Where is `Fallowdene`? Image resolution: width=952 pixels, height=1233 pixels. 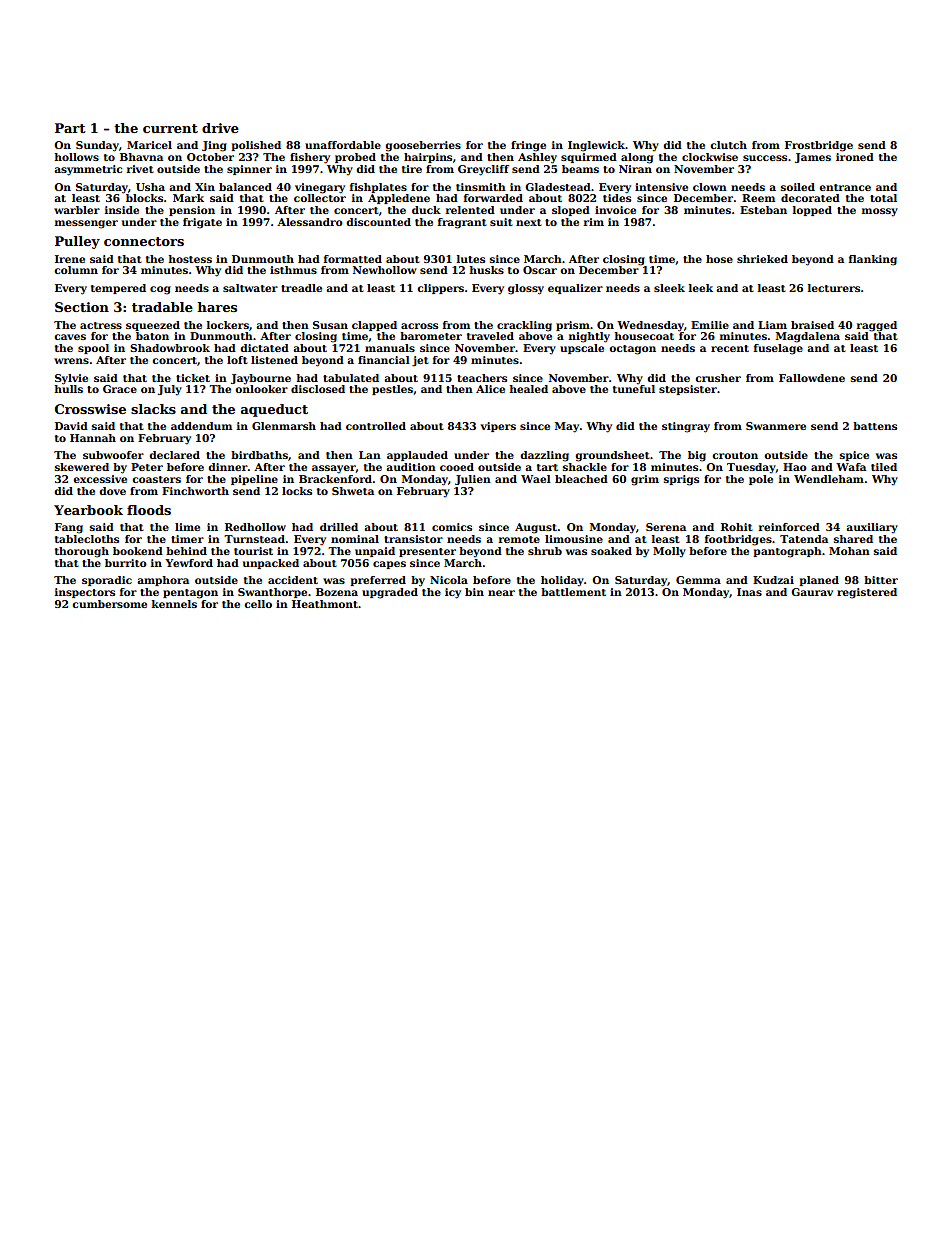
Fallowdene is located at coordinates (812, 378).
